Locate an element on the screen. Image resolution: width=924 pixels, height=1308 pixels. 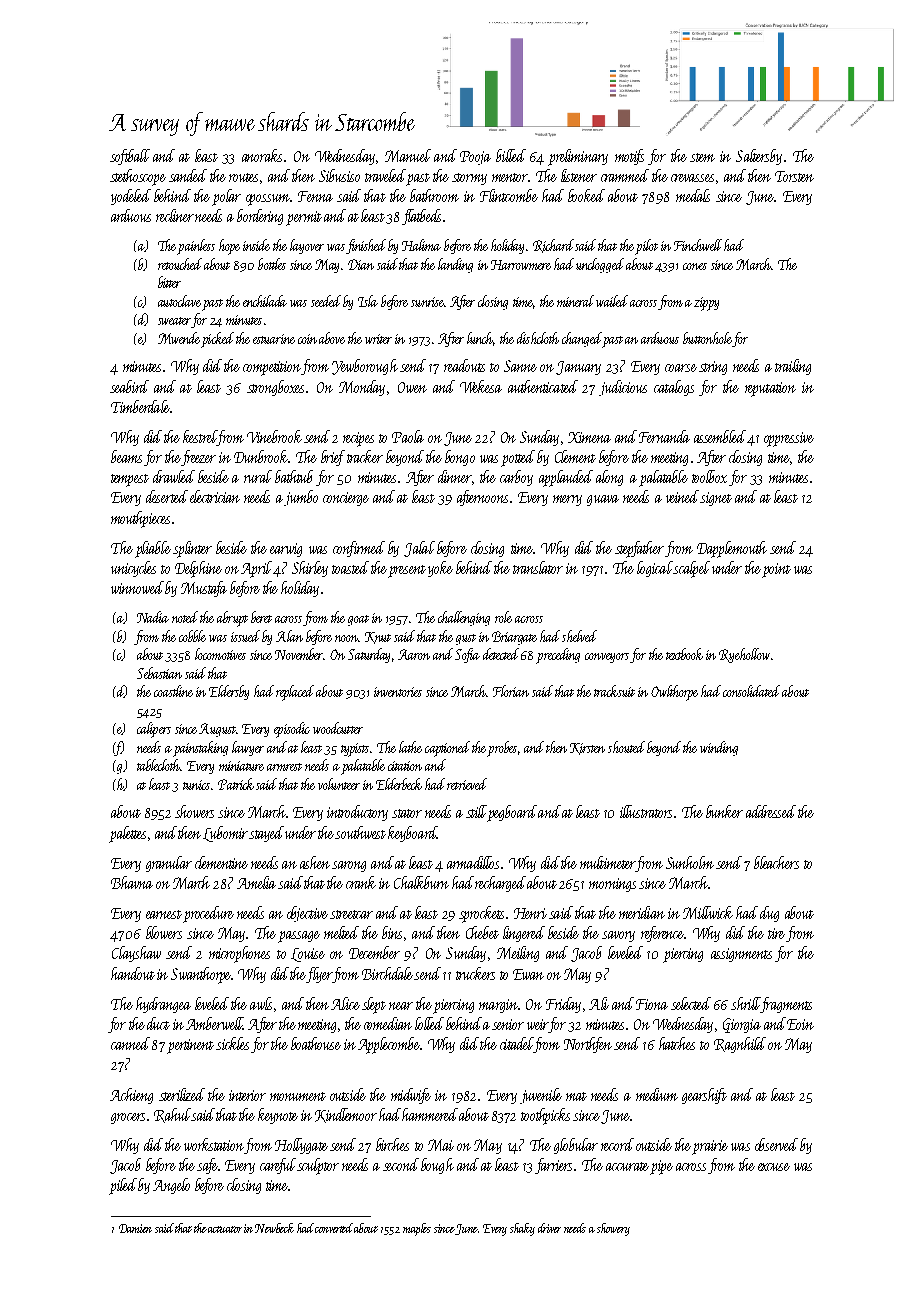
actuator is located at coordinates (225, 1229).
